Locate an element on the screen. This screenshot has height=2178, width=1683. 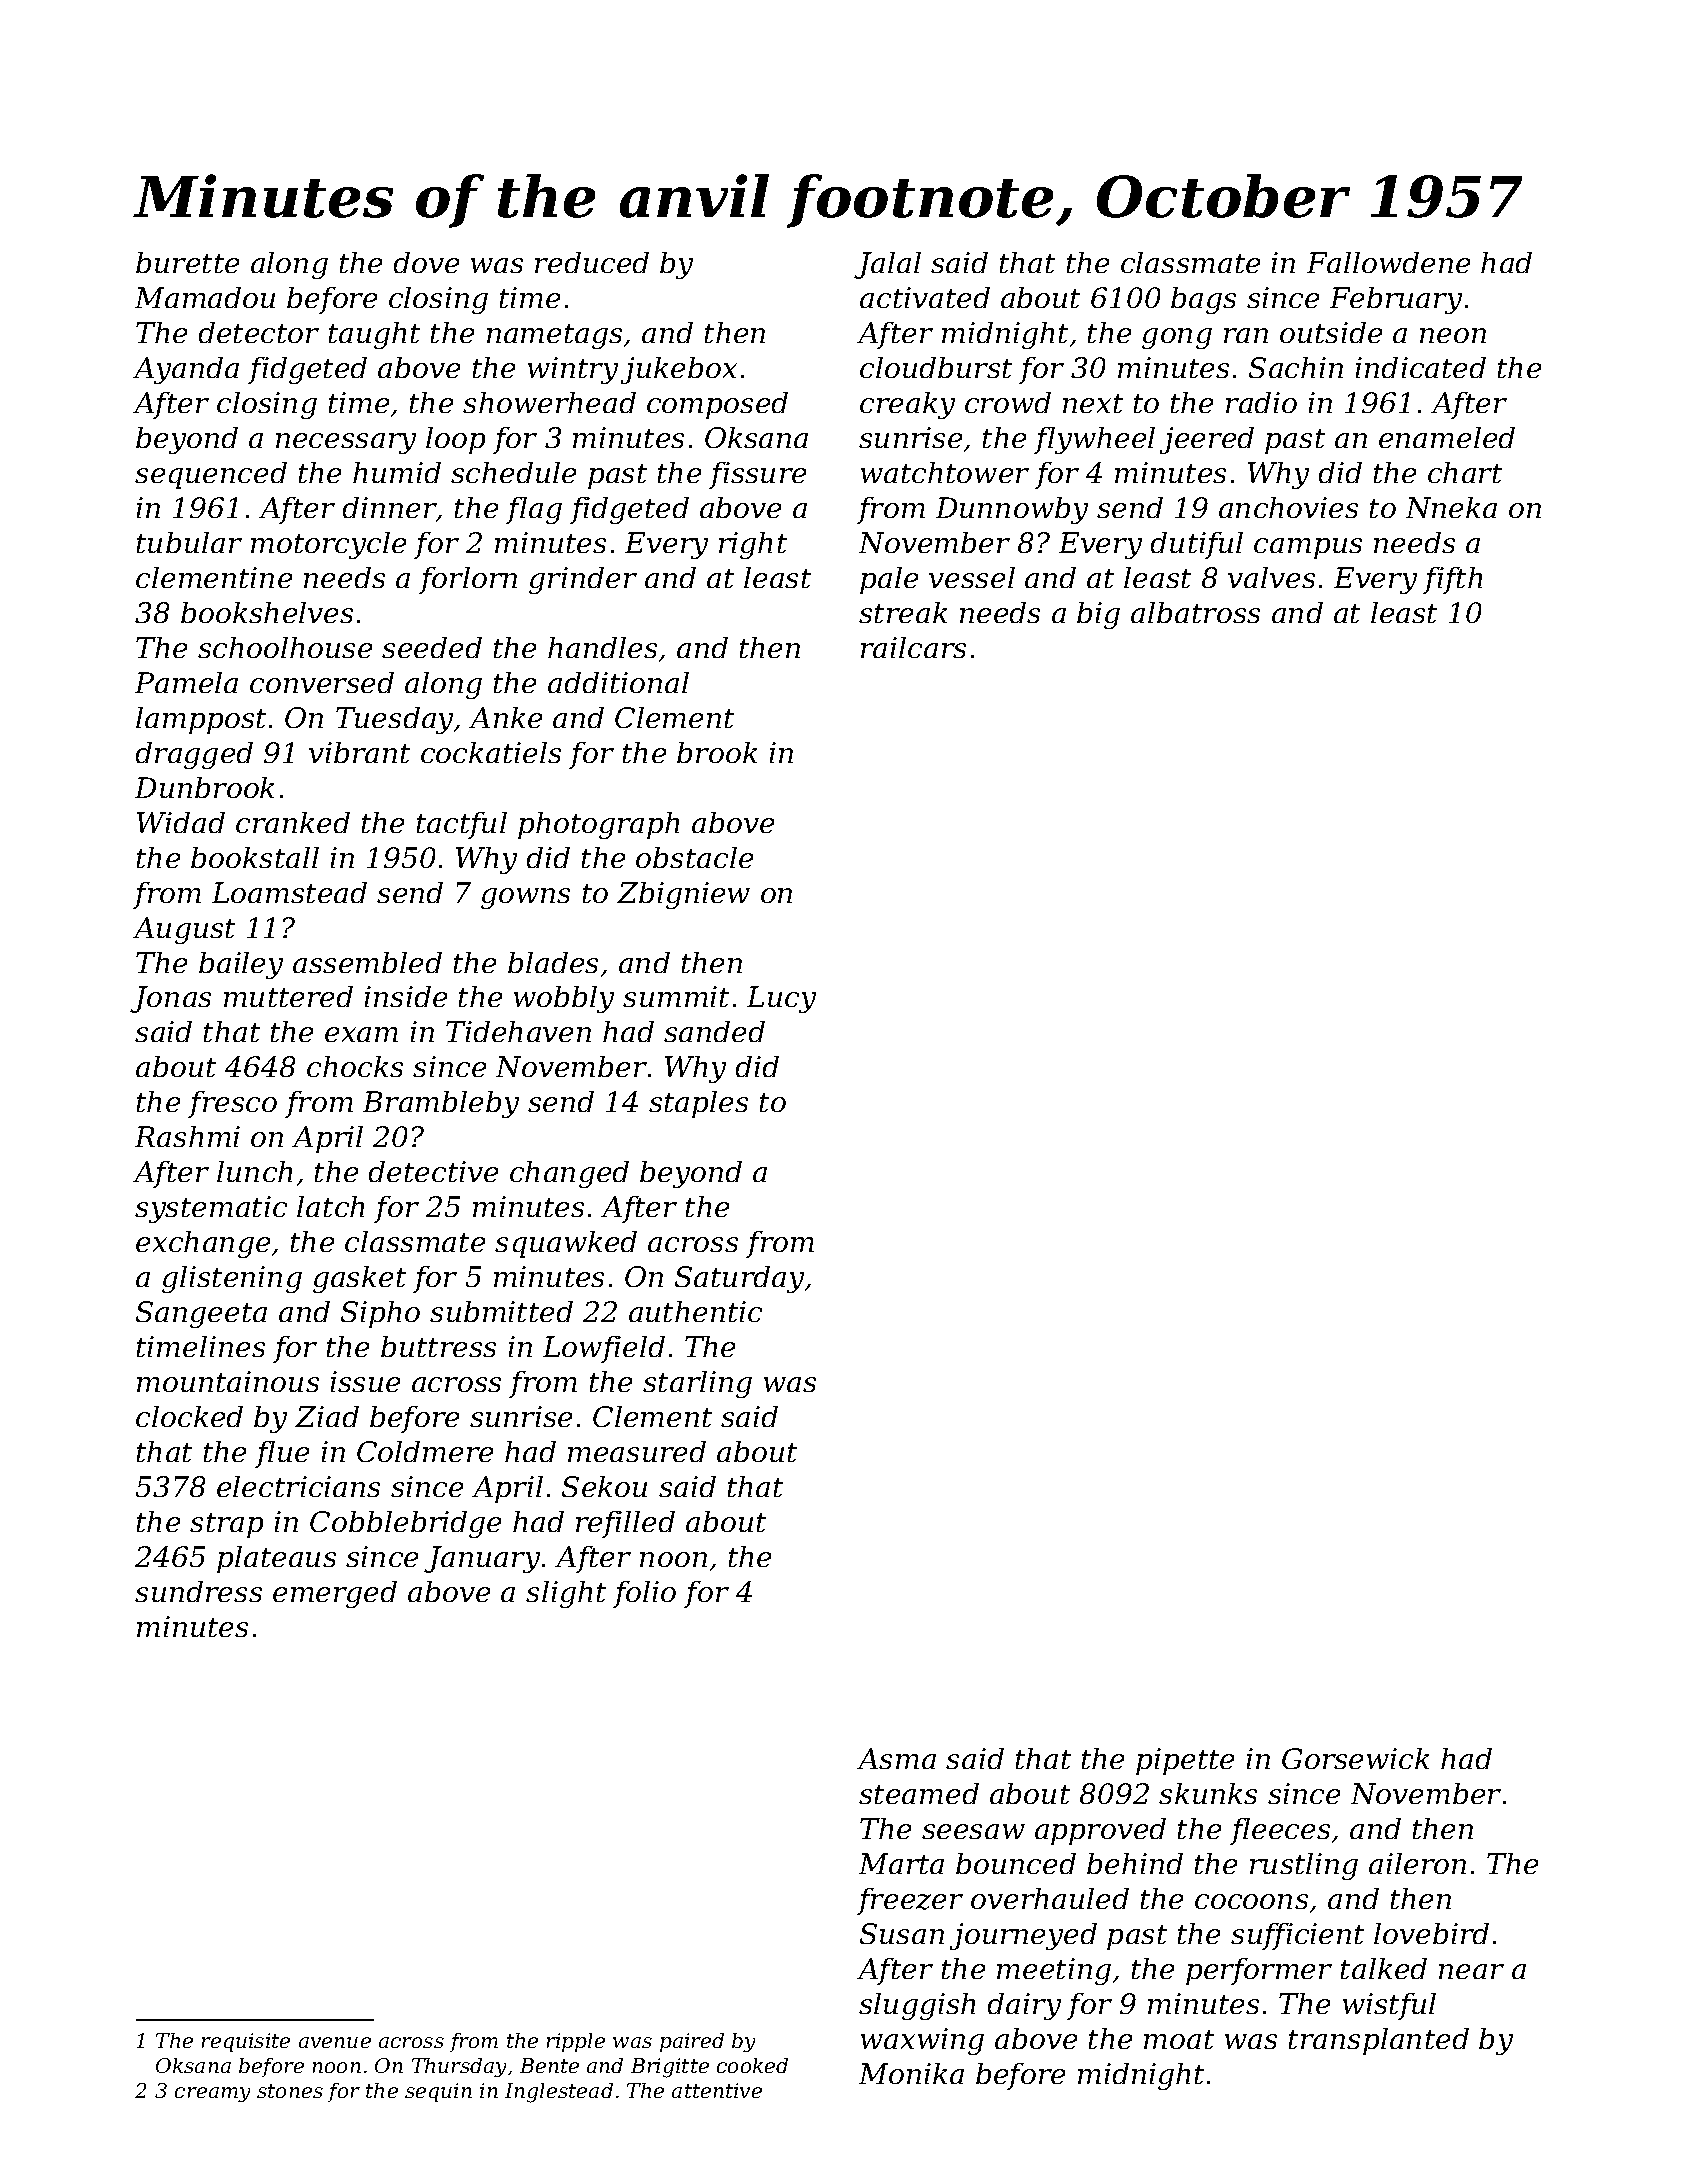
Lucy is located at coordinates (781, 999).
